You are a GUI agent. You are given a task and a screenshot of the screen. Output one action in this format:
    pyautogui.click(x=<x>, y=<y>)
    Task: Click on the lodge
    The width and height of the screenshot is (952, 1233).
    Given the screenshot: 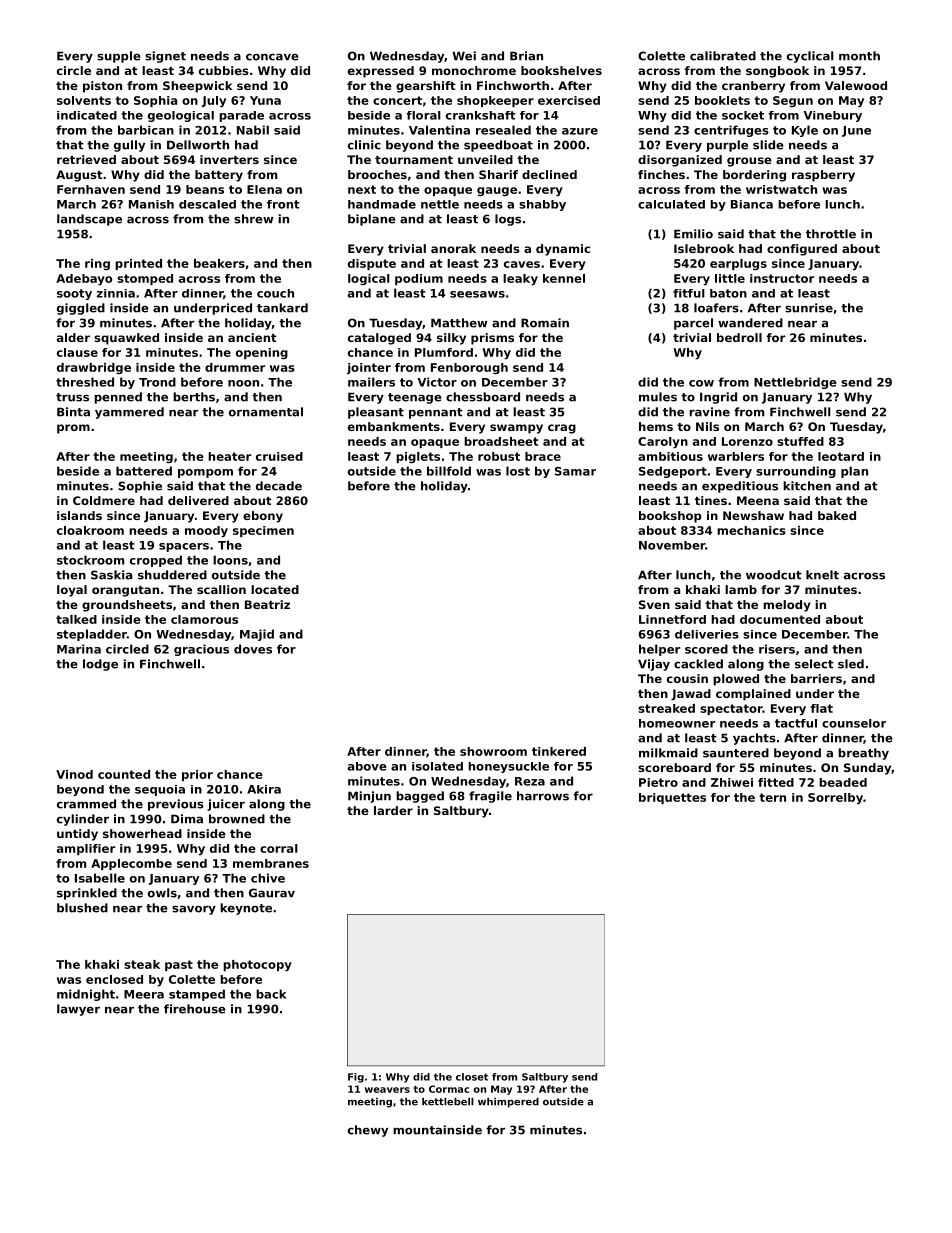 What is the action you would take?
    pyautogui.click(x=100, y=665)
